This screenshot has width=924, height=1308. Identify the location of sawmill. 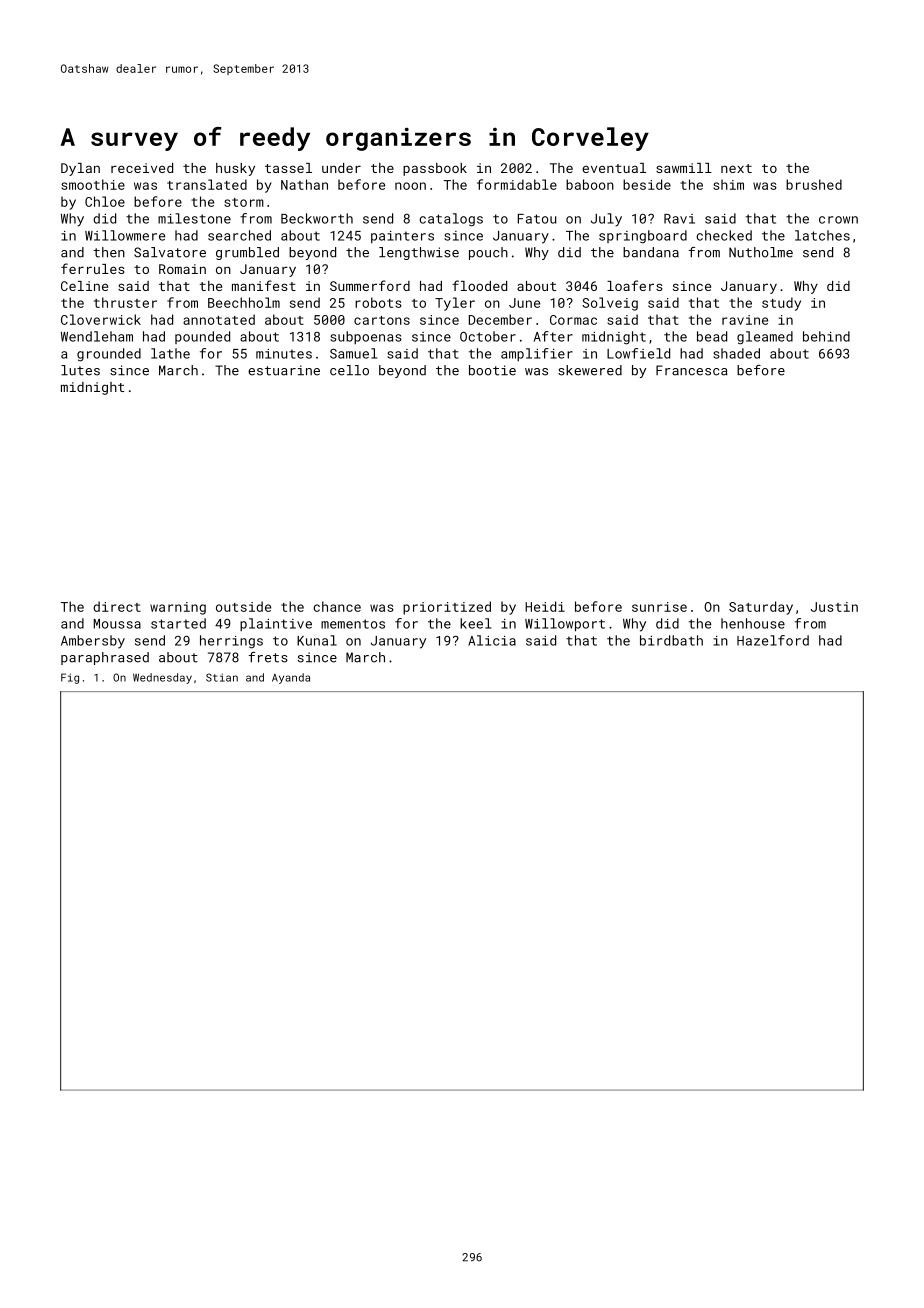
(684, 168).
